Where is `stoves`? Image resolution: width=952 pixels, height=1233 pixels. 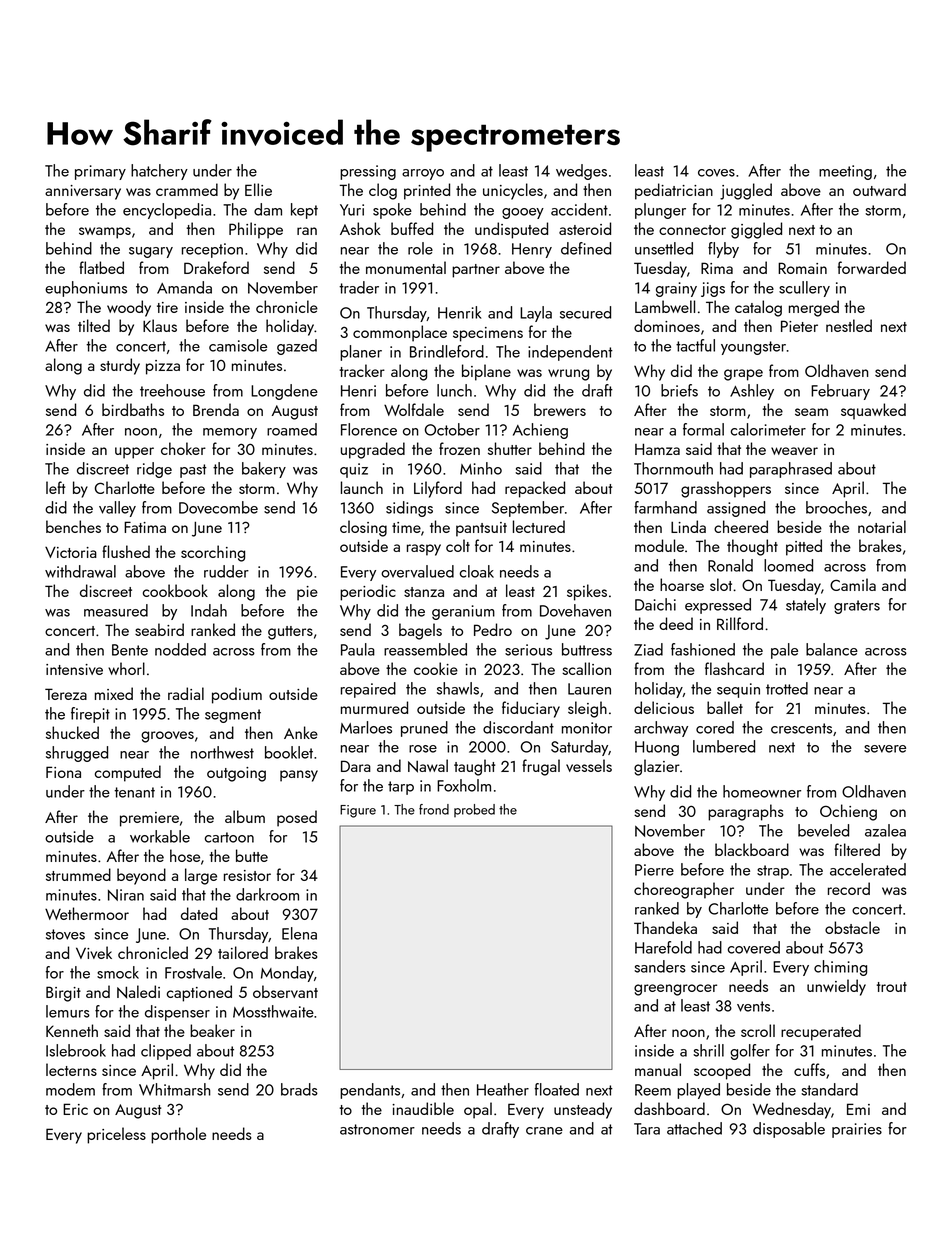 stoves is located at coordinates (65, 934).
